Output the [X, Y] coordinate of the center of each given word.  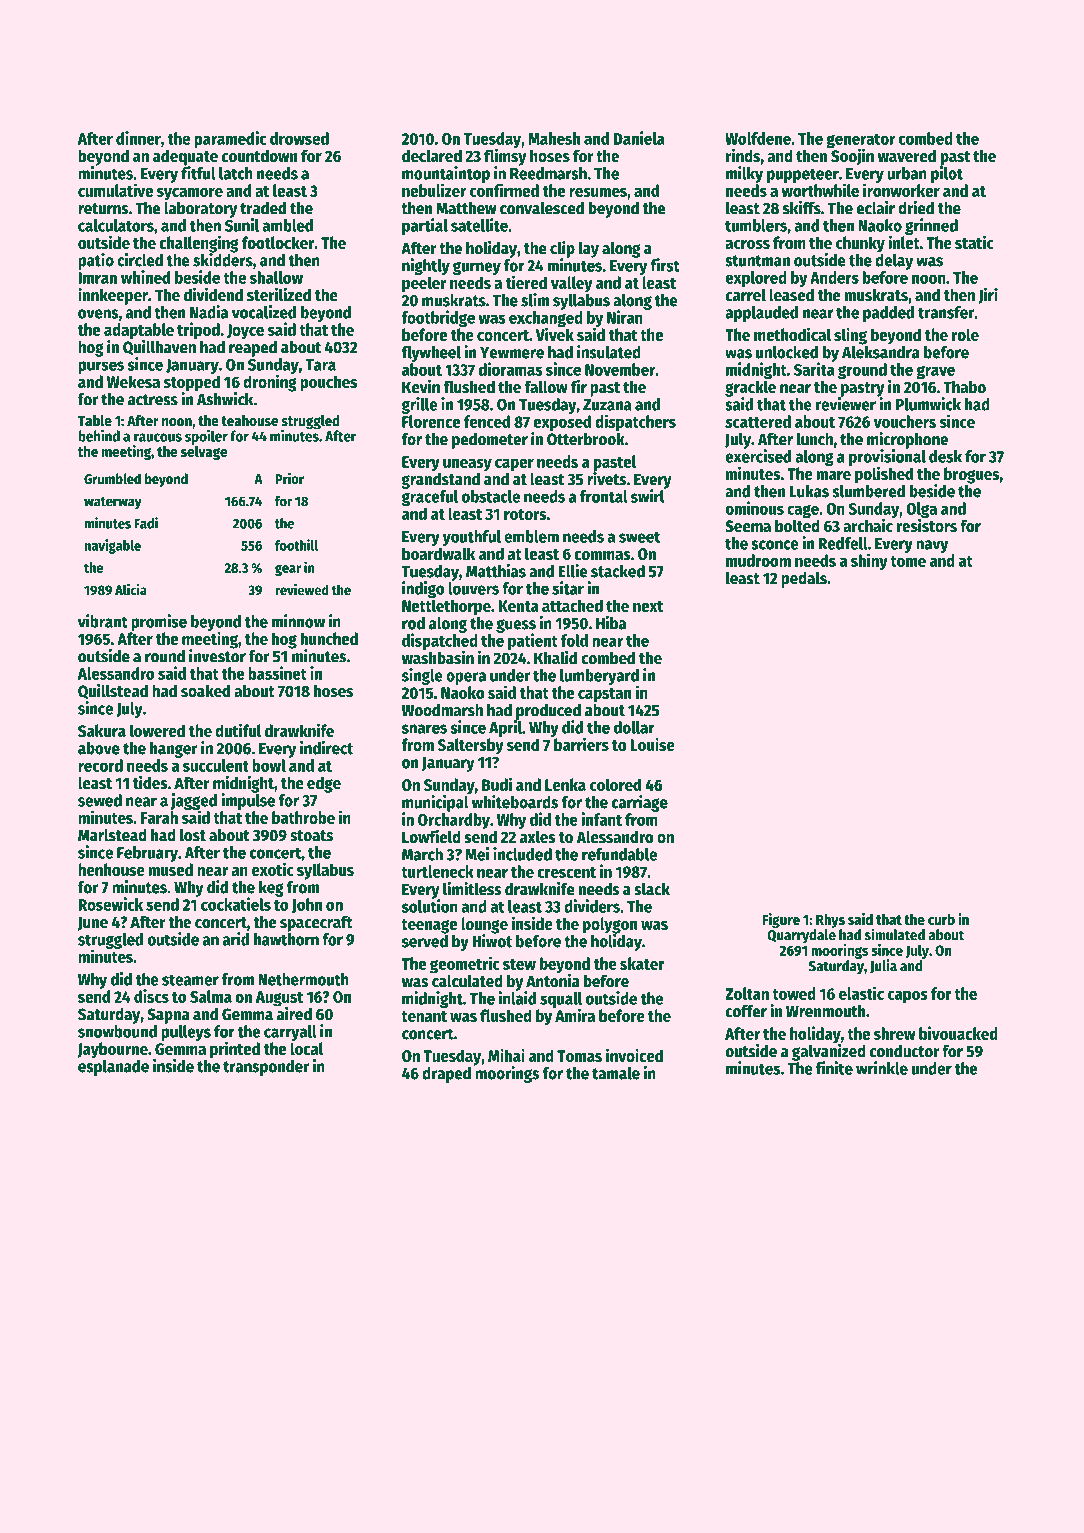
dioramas [510, 369]
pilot [947, 174]
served [425, 941]
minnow [298, 621]
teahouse [249, 420]
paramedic [230, 139]
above [99, 748]
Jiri [988, 295]
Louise [652, 744]
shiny [869, 562]
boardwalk [438, 553]
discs [151, 996]
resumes [598, 192]
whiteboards [515, 802]
